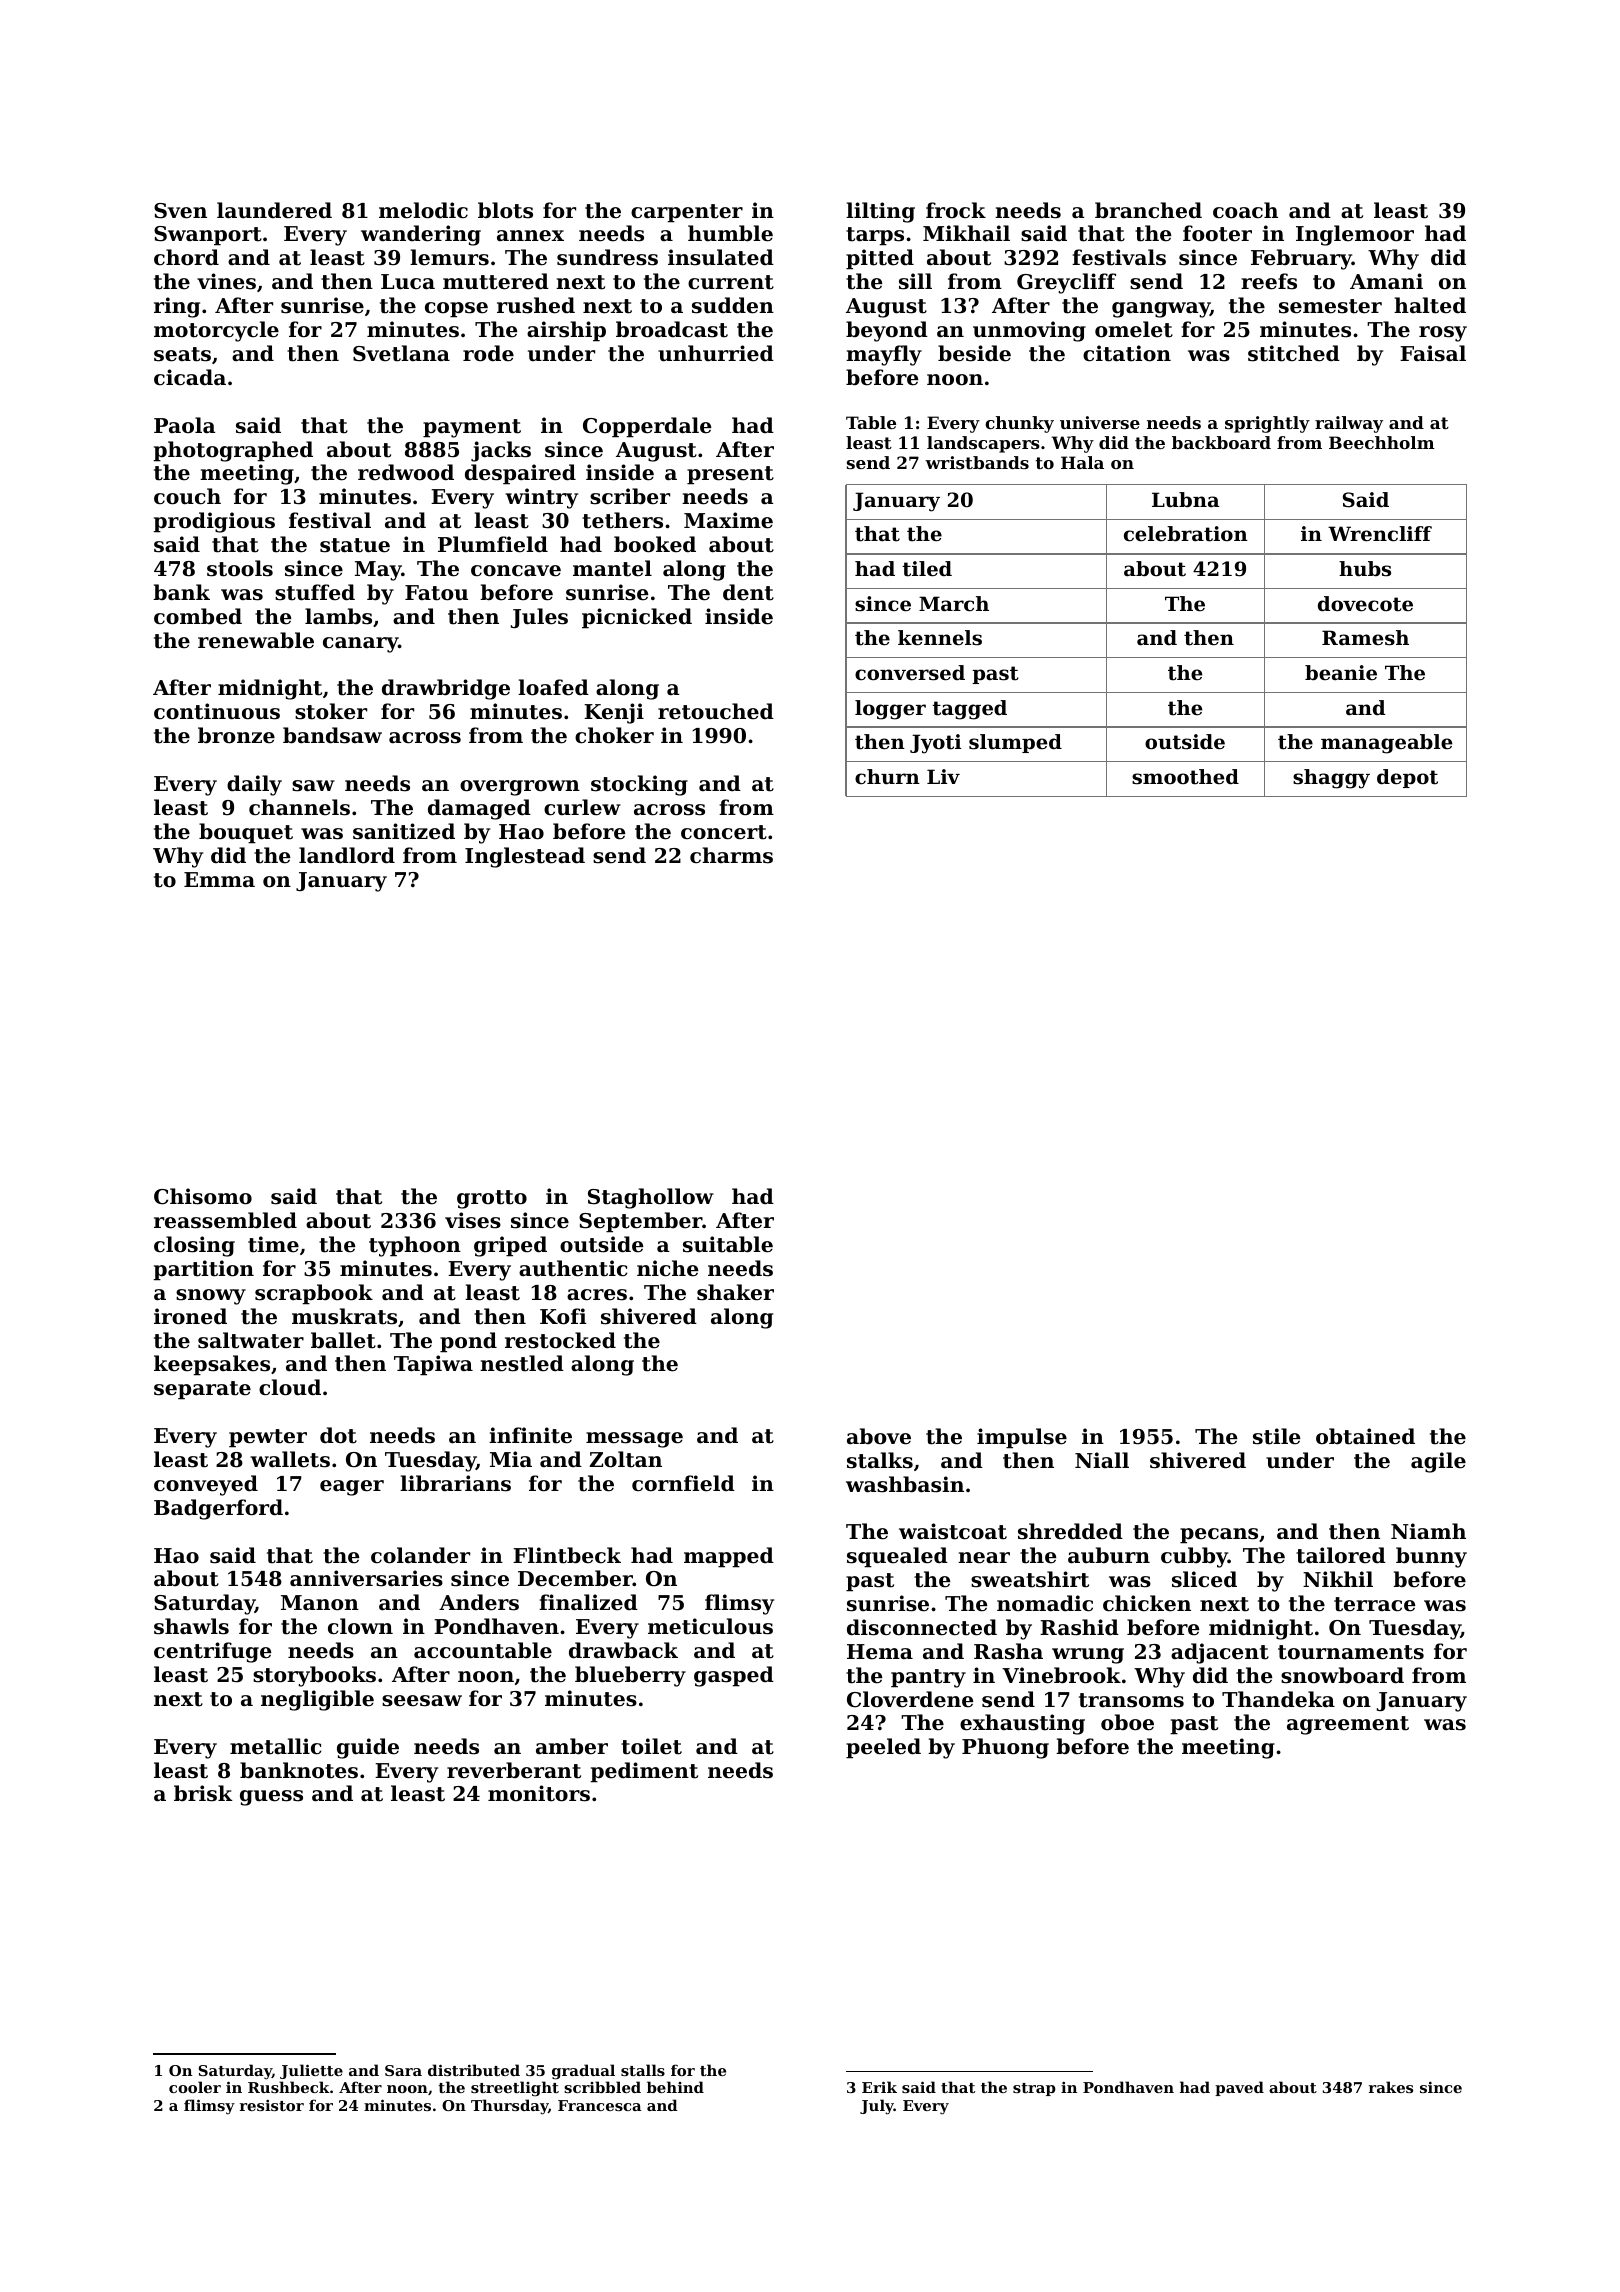  I want to click on branched, so click(1148, 210).
